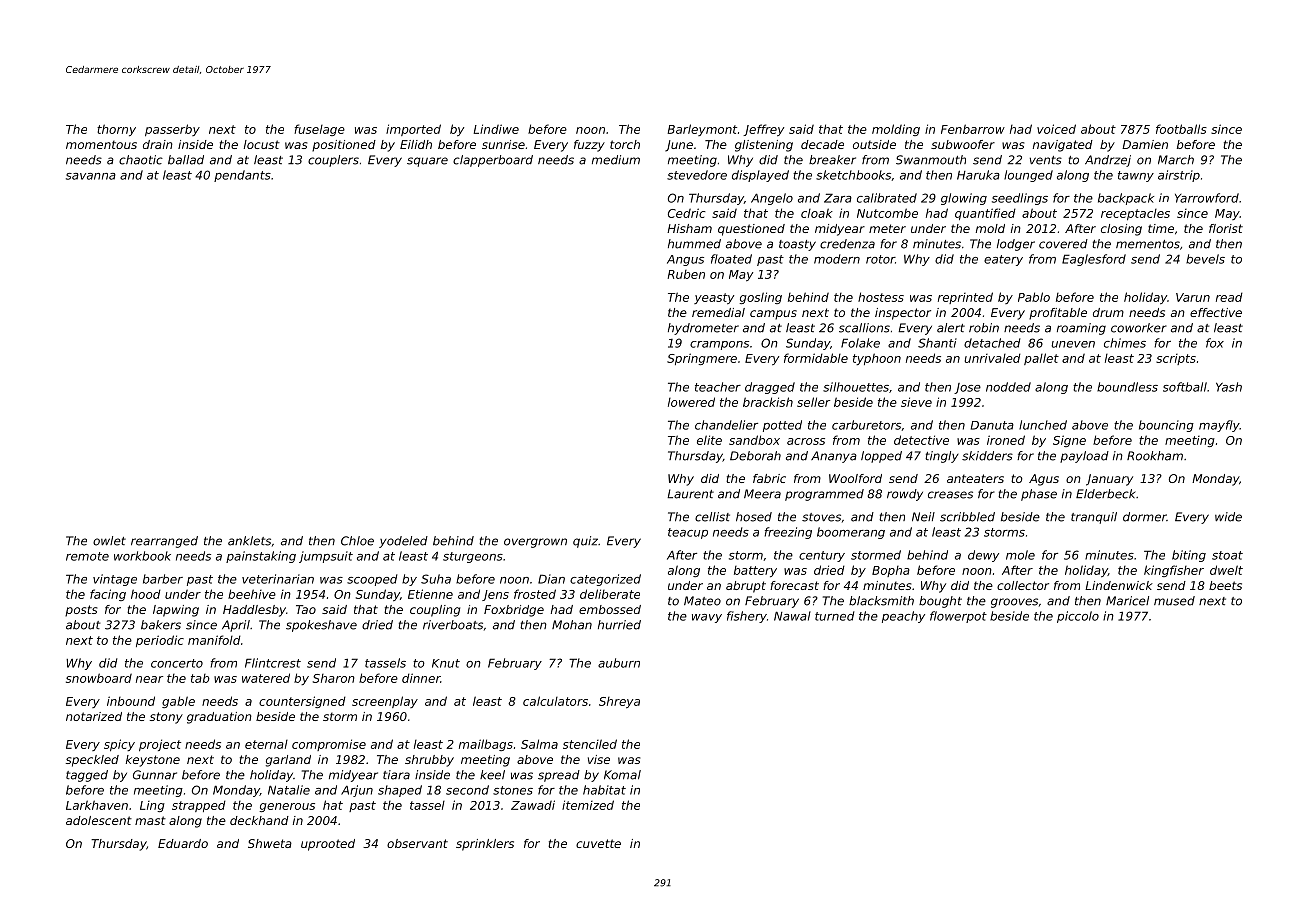 The width and height of the screenshot is (1308, 924). Describe the element at coordinates (1043, 425) in the screenshot. I see `lunched` at that location.
